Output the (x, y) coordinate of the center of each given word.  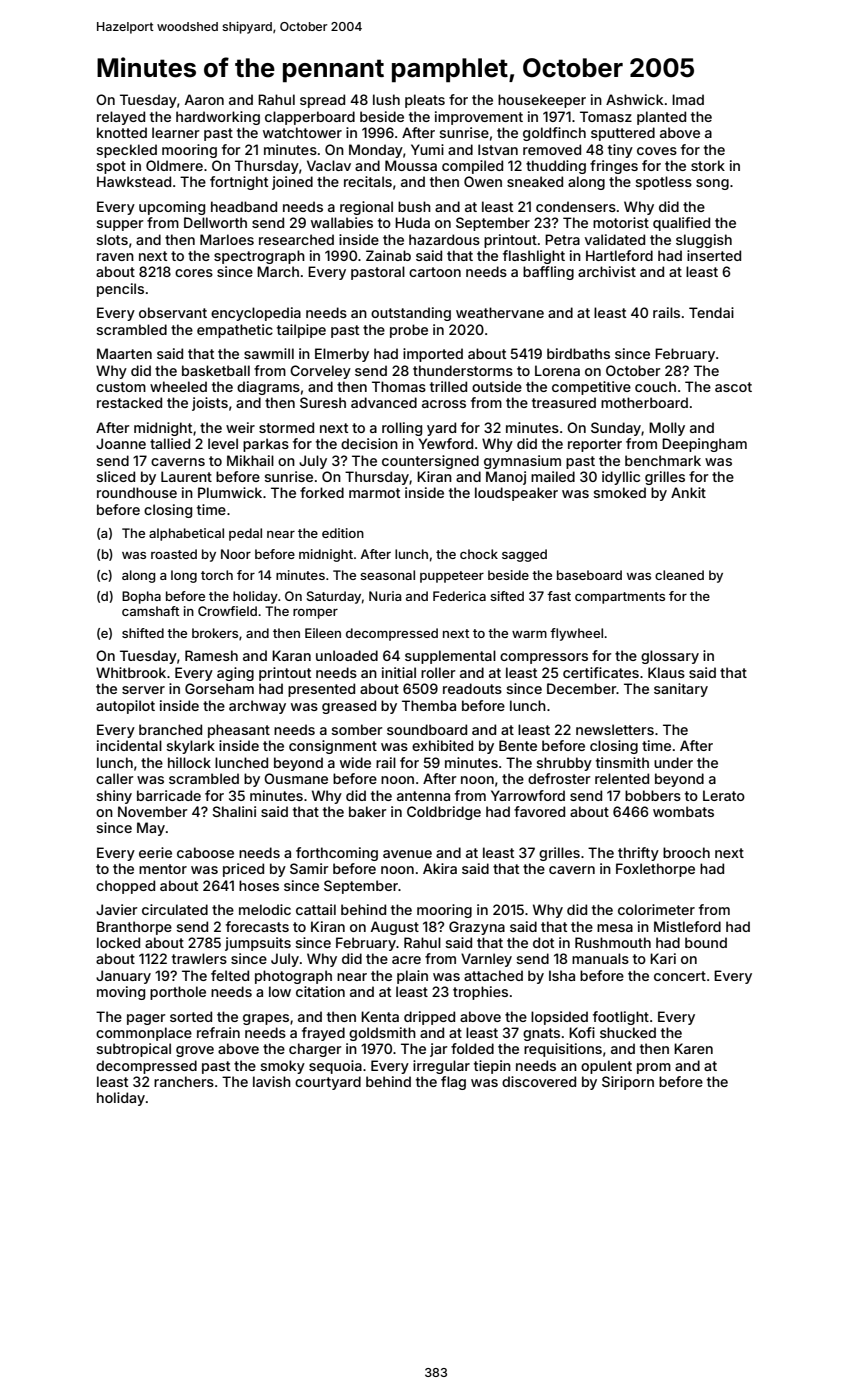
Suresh (323, 402)
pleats (425, 101)
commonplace (144, 1034)
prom (654, 1068)
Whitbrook (131, 672)
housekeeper (542, 101)
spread (322, 101)
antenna (423, 796)
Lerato (724, 795)
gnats (541, 1034)
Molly (667, 429)
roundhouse (137, 492)
